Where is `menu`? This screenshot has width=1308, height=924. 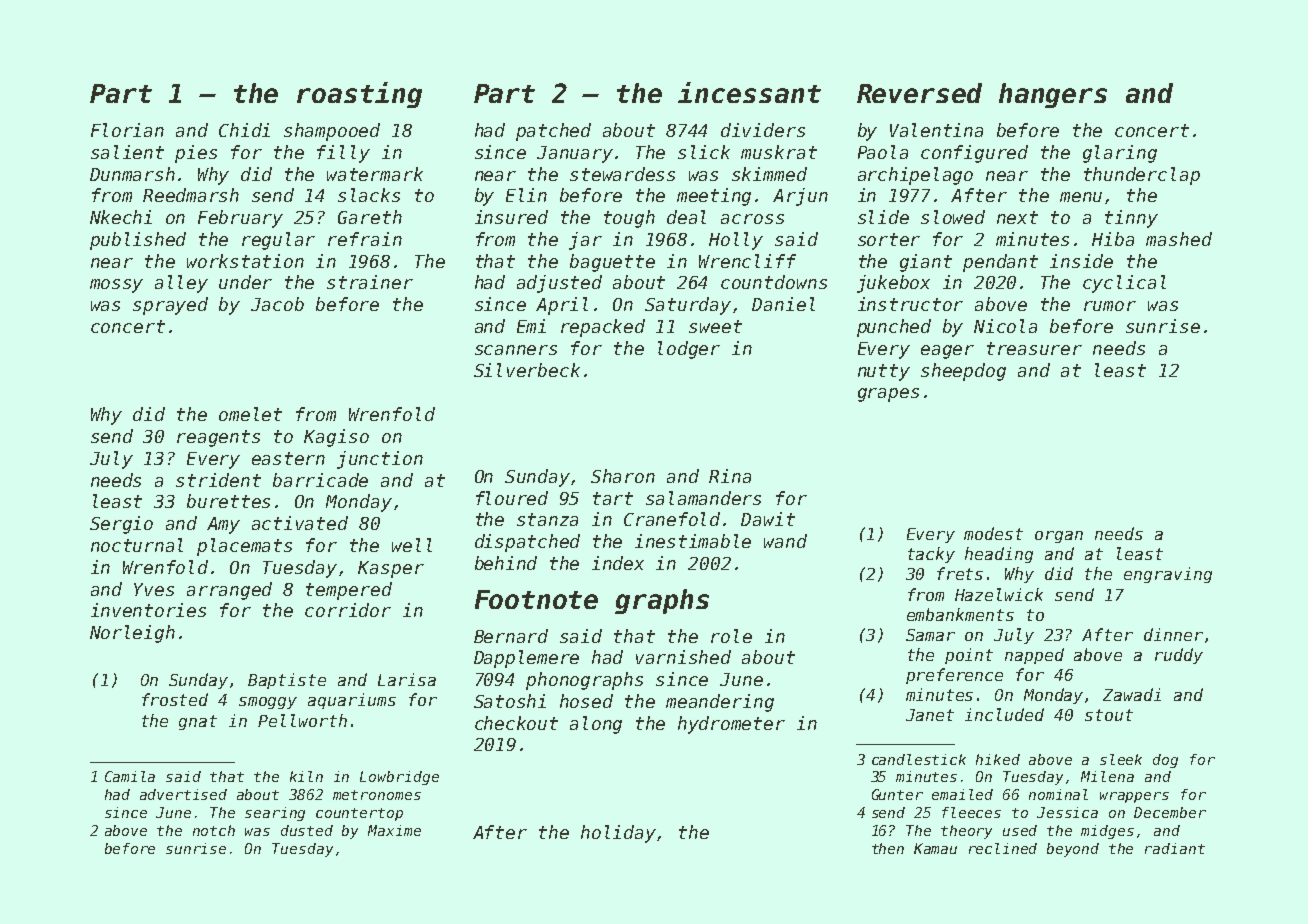
menu is located at coordinates (1081, 197).
